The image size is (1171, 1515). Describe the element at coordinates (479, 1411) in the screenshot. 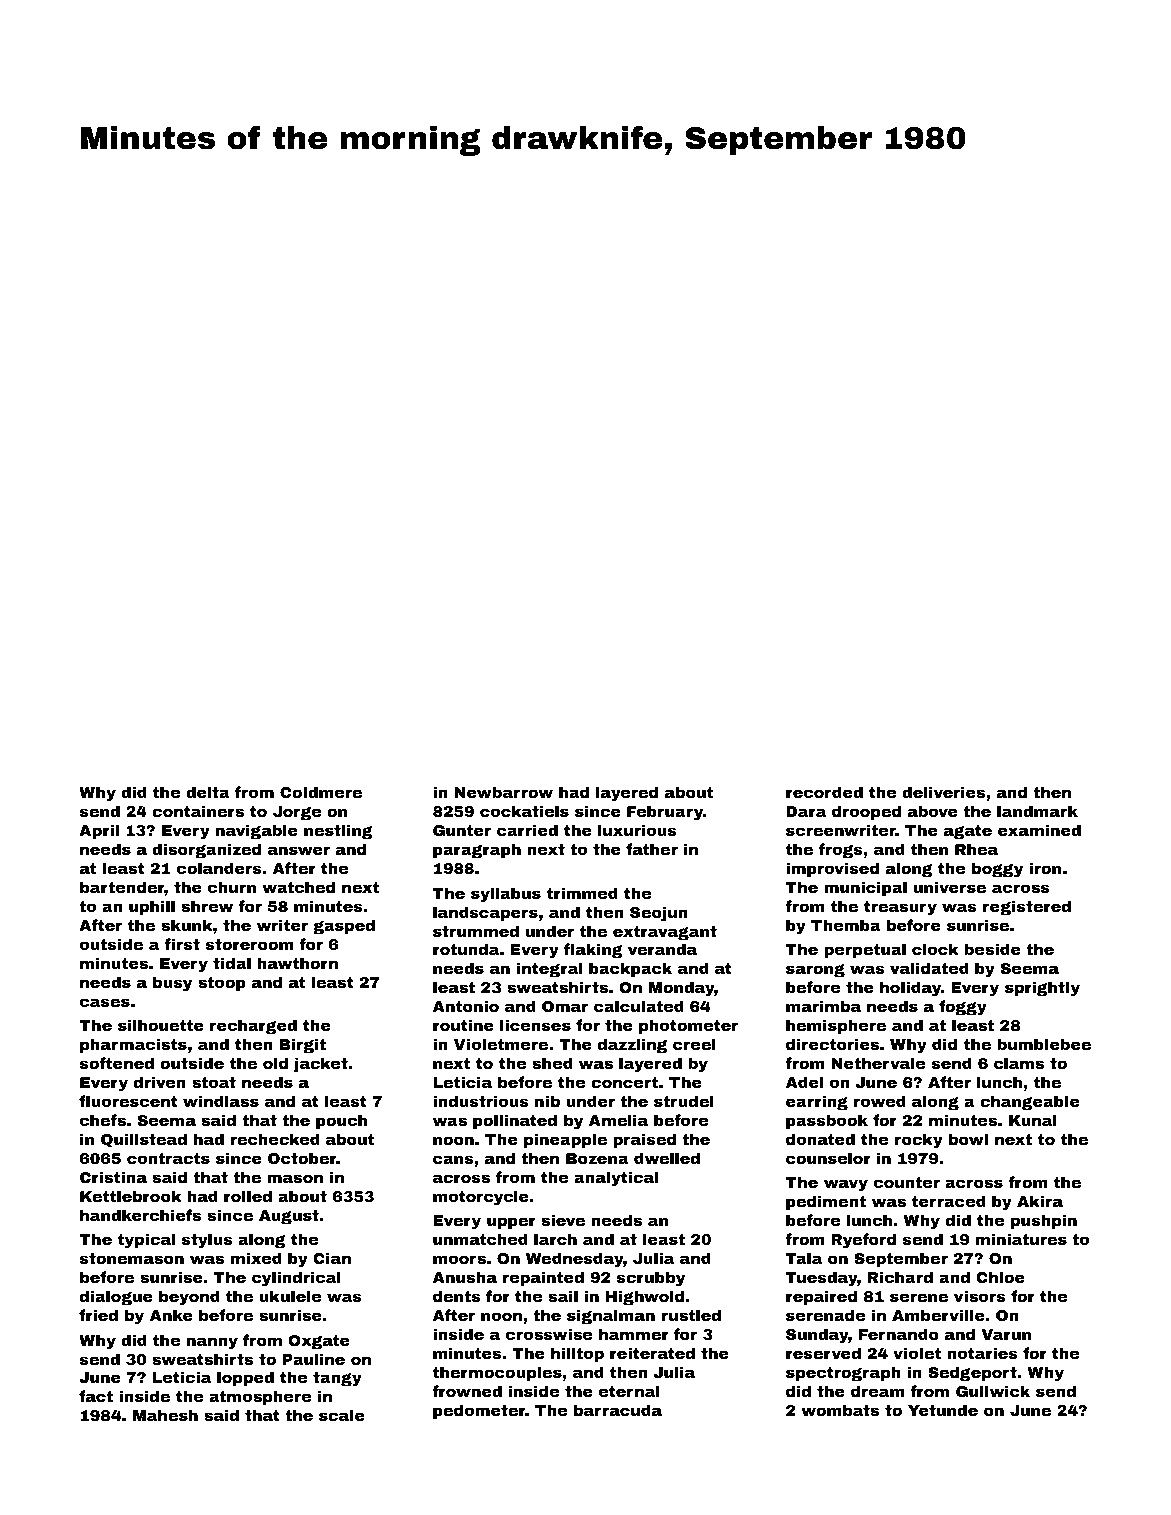

I see `pedometer` at that location.
